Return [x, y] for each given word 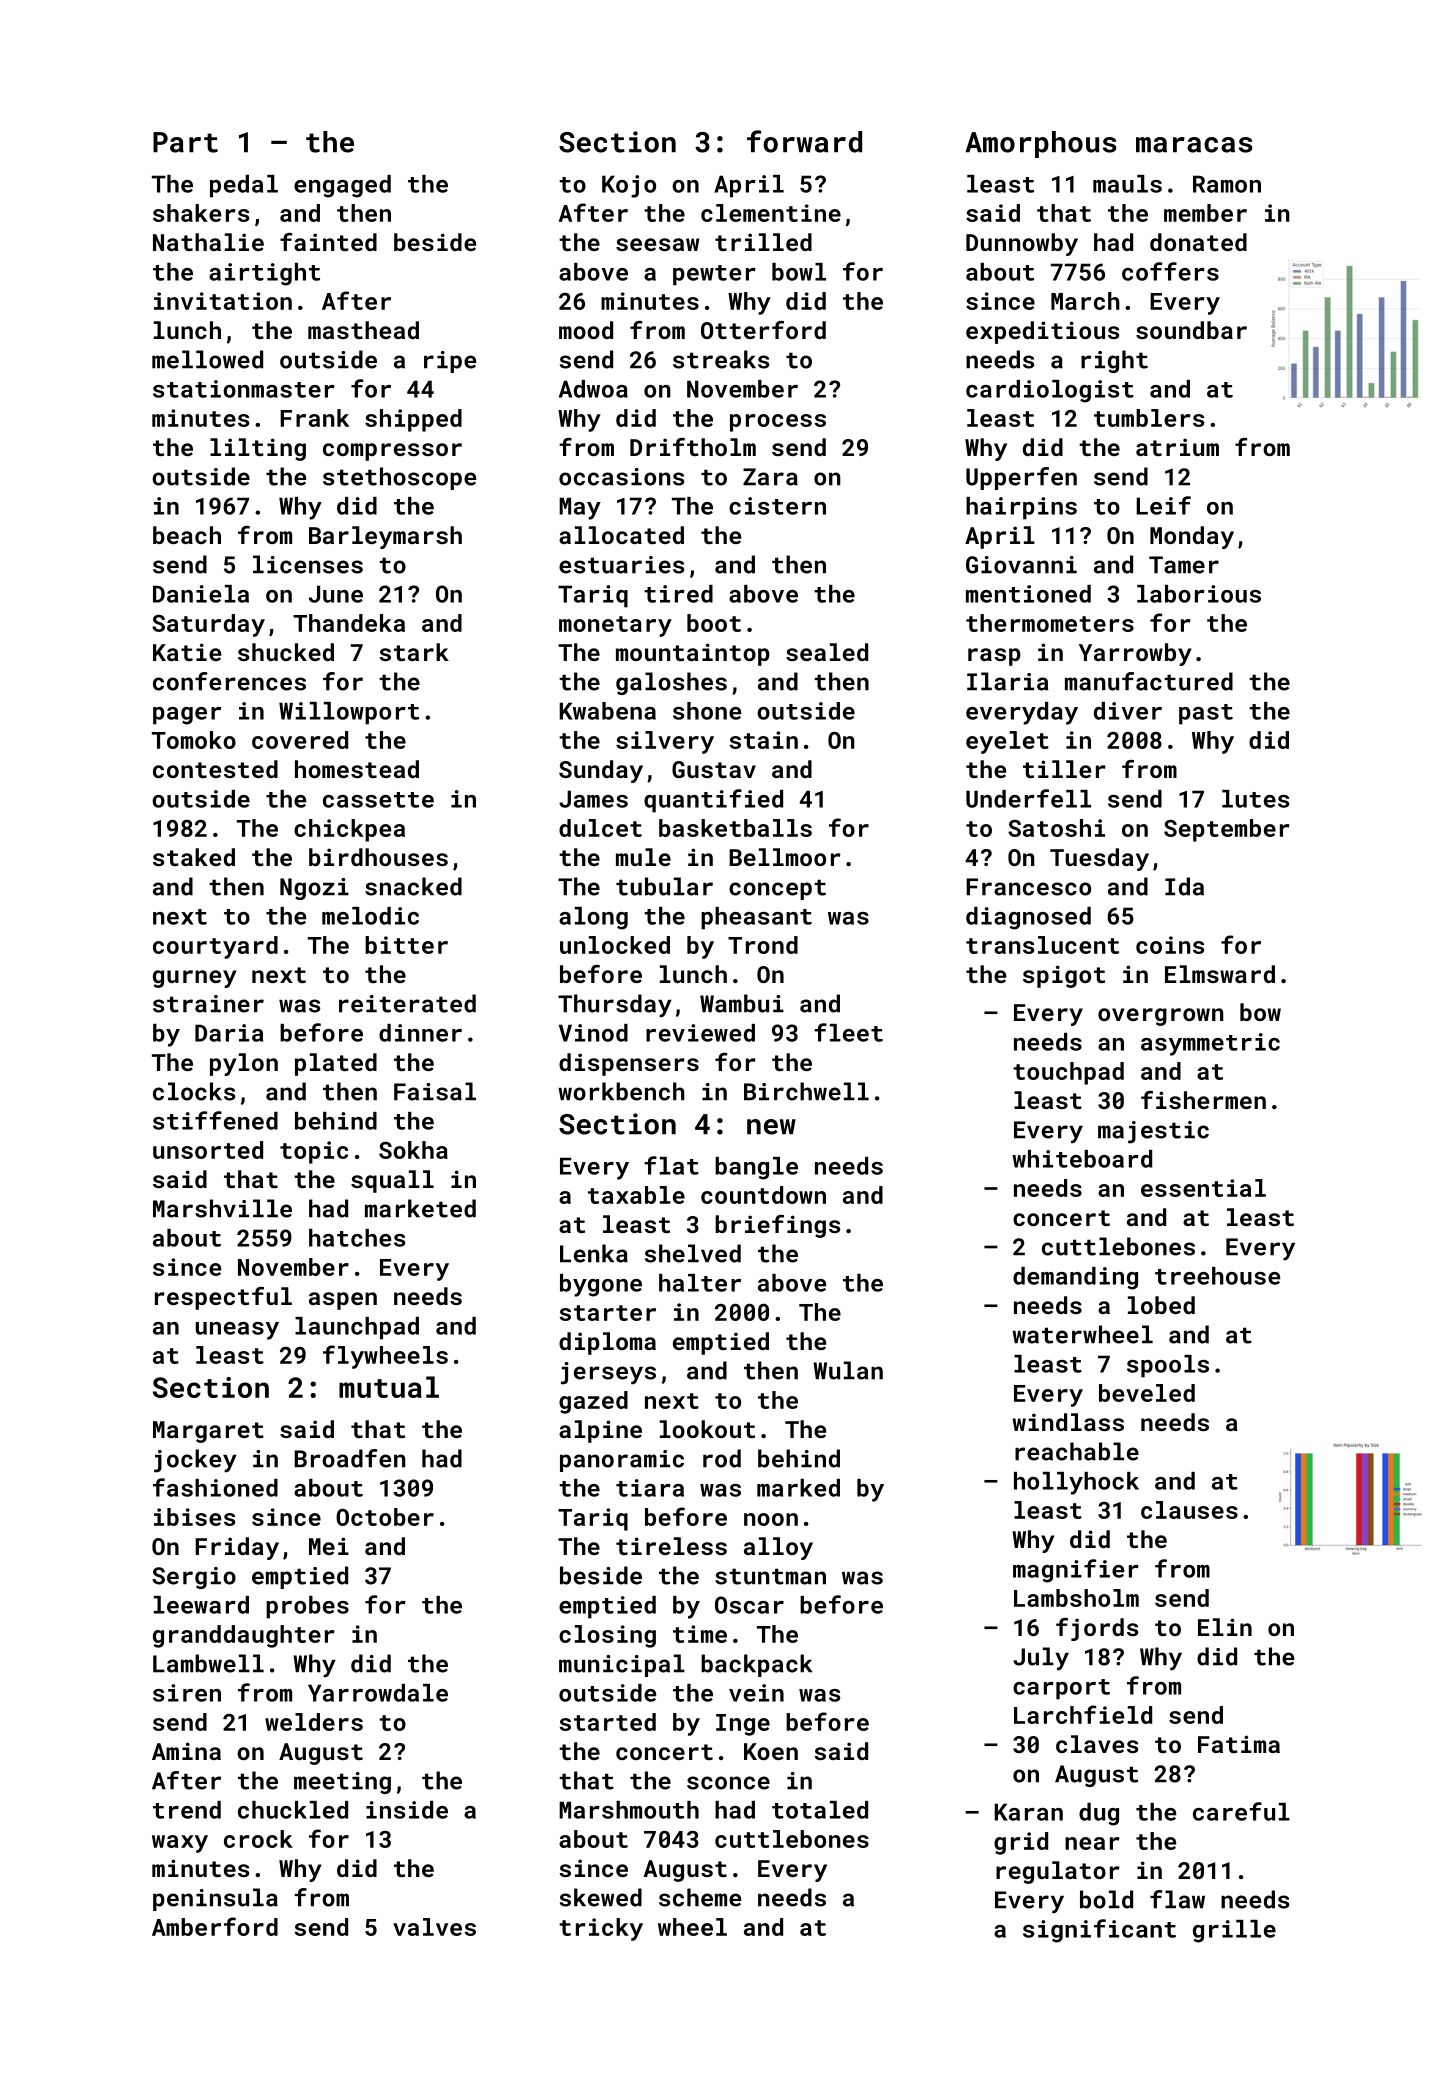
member [1205, 213]
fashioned [215, 1487]
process [778, 423]
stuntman [770, 1576]
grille [1234, 1931]
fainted [328, 242]
